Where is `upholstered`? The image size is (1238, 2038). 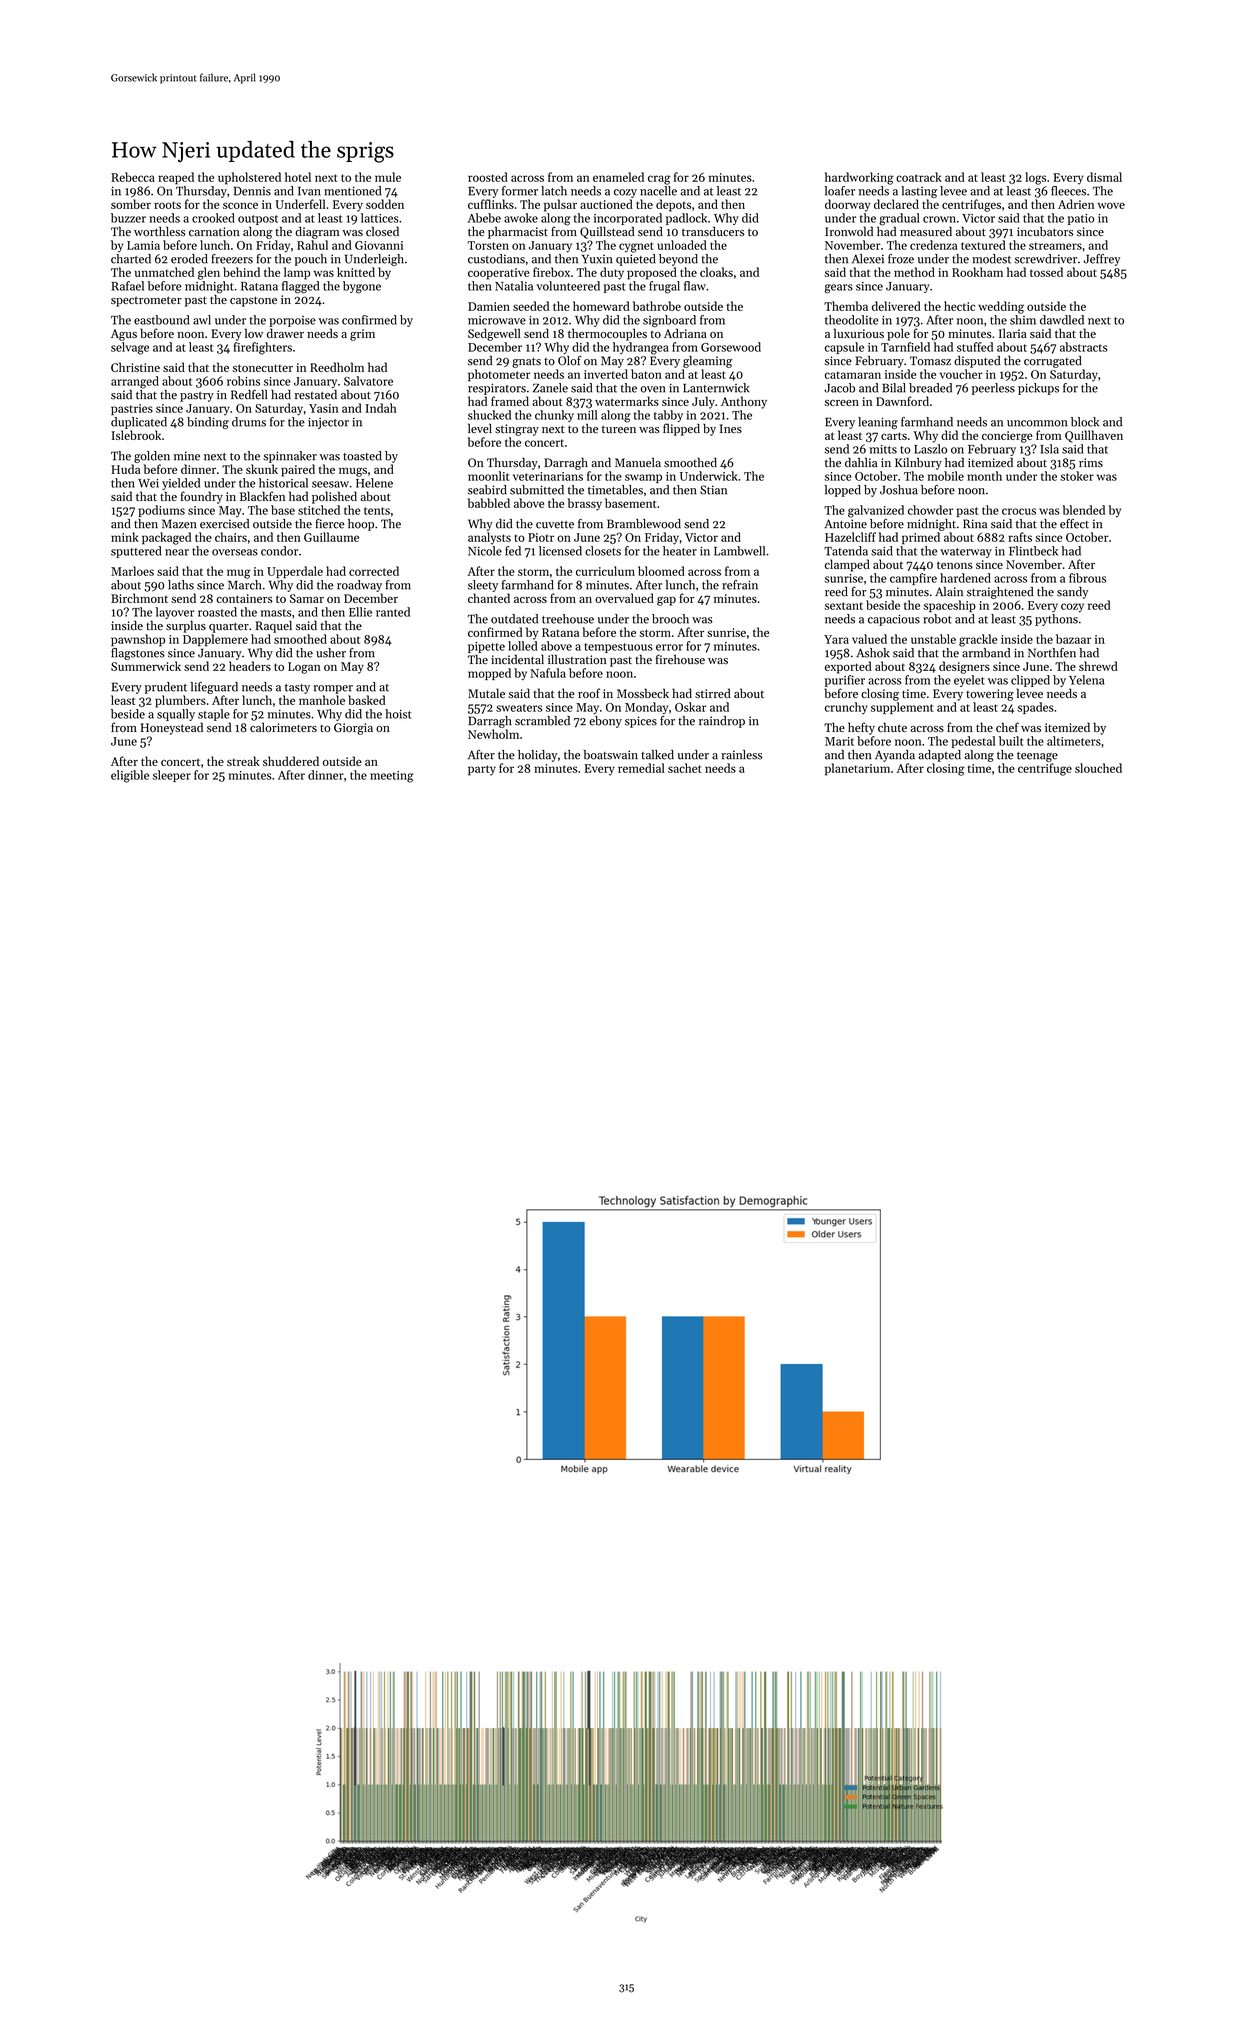
upholstered is located at coordinates (249, 178).
